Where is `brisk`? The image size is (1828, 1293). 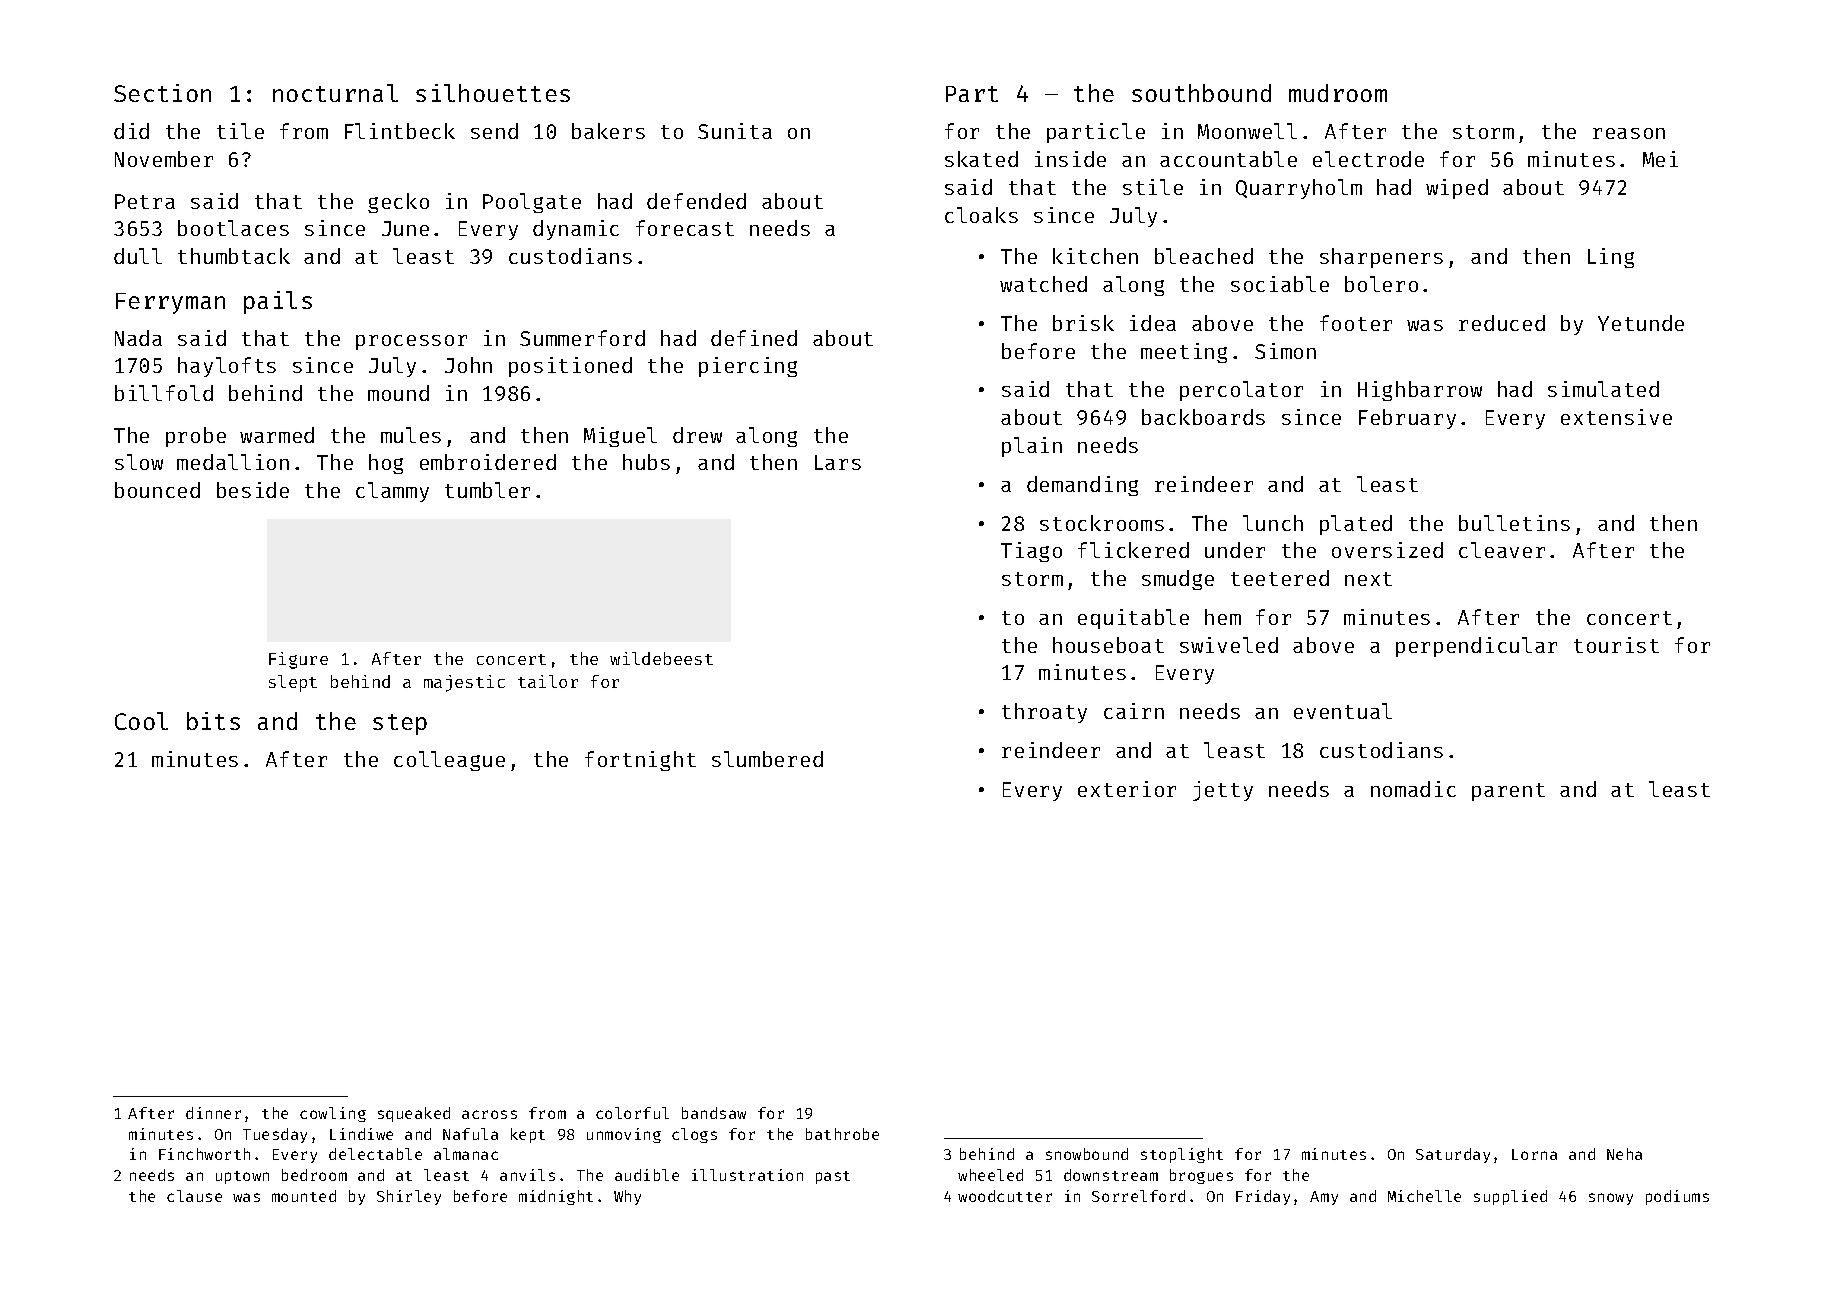 brisk is located at coordinates (1083, 323).
